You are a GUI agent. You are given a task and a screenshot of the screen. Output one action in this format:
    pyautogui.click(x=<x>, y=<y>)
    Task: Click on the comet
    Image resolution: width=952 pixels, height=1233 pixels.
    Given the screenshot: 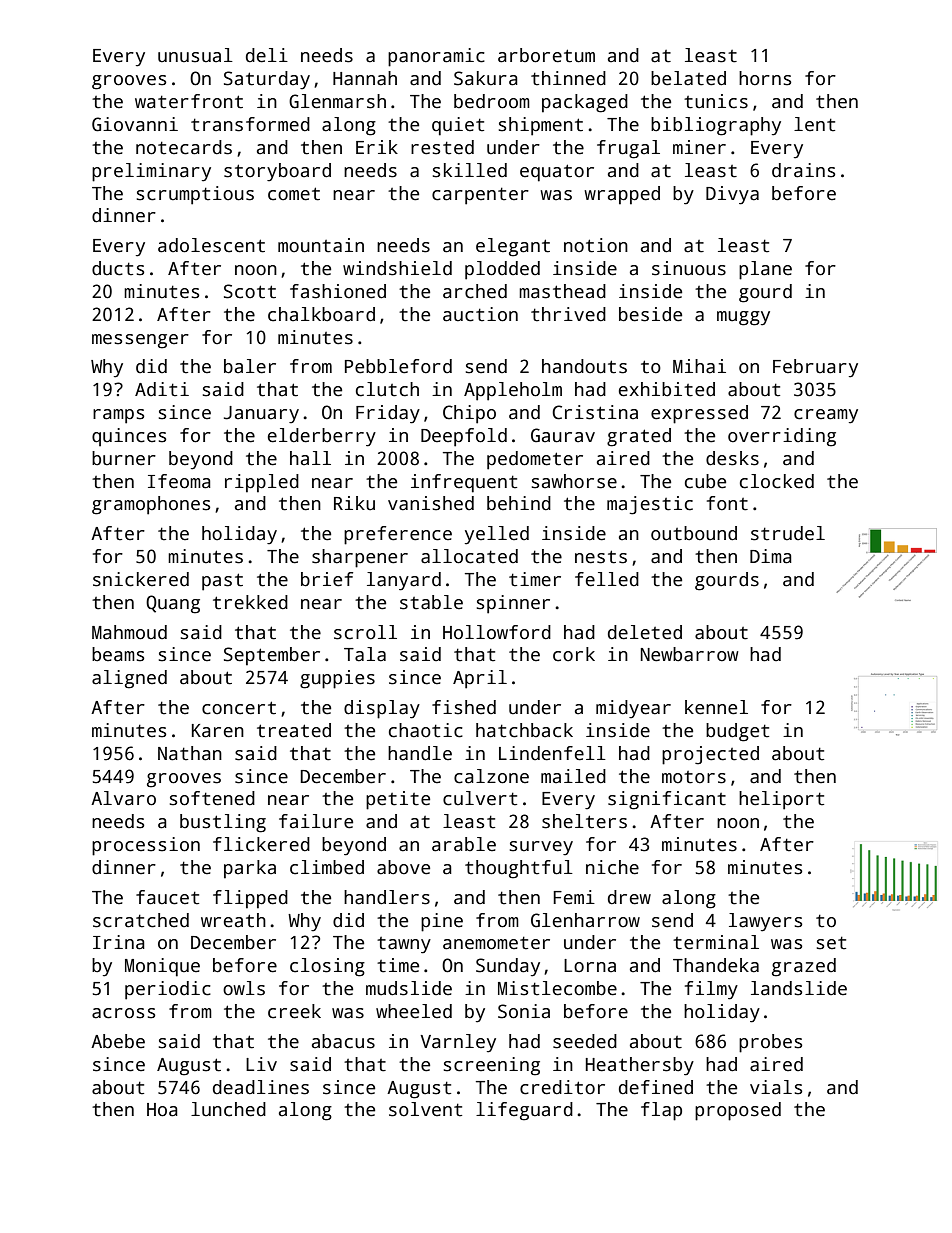 What is the action you would take?
    pyautogui.click(x=294, y=194)
